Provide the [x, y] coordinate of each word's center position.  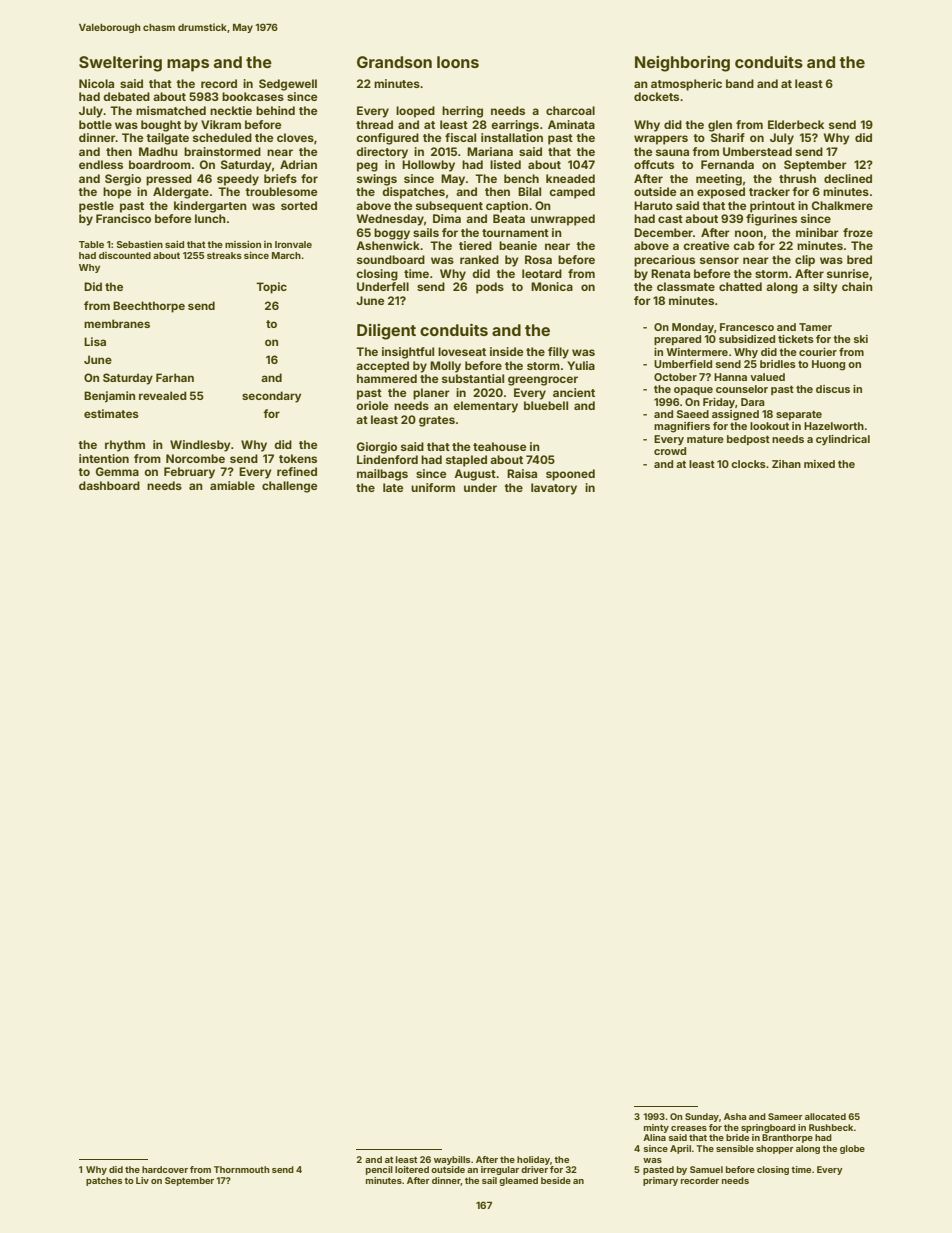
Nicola [96, 83]
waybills [452, 1160]
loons [458, 62]
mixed [819, 464]
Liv [142, 1180]
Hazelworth [834, 426]
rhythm [125, 446]
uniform [433, 487]
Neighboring [682, 64]
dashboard [109, 485]
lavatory [554, 489]
